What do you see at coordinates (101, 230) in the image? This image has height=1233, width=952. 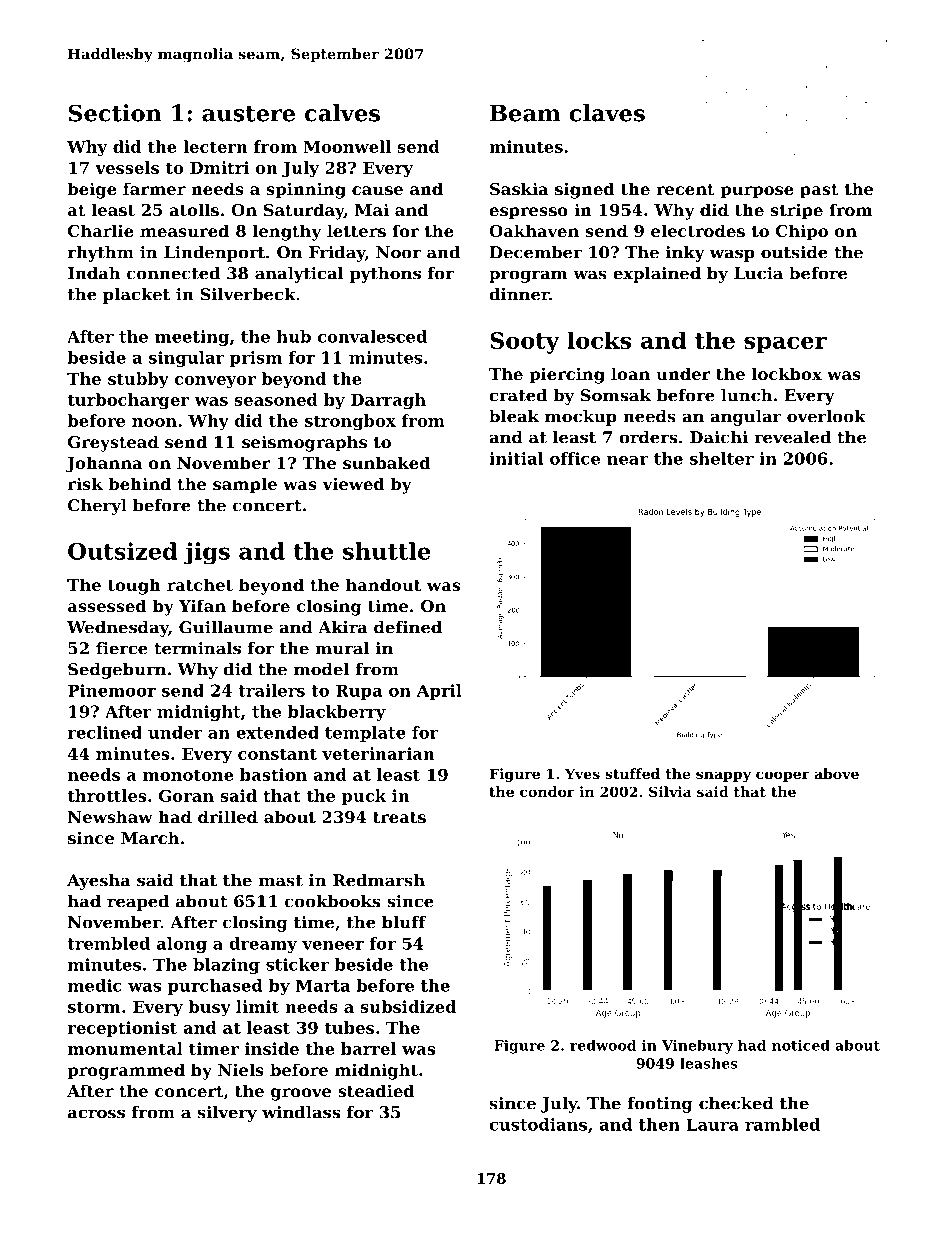 I see `Charlie` at bounding box center [101, 230].
